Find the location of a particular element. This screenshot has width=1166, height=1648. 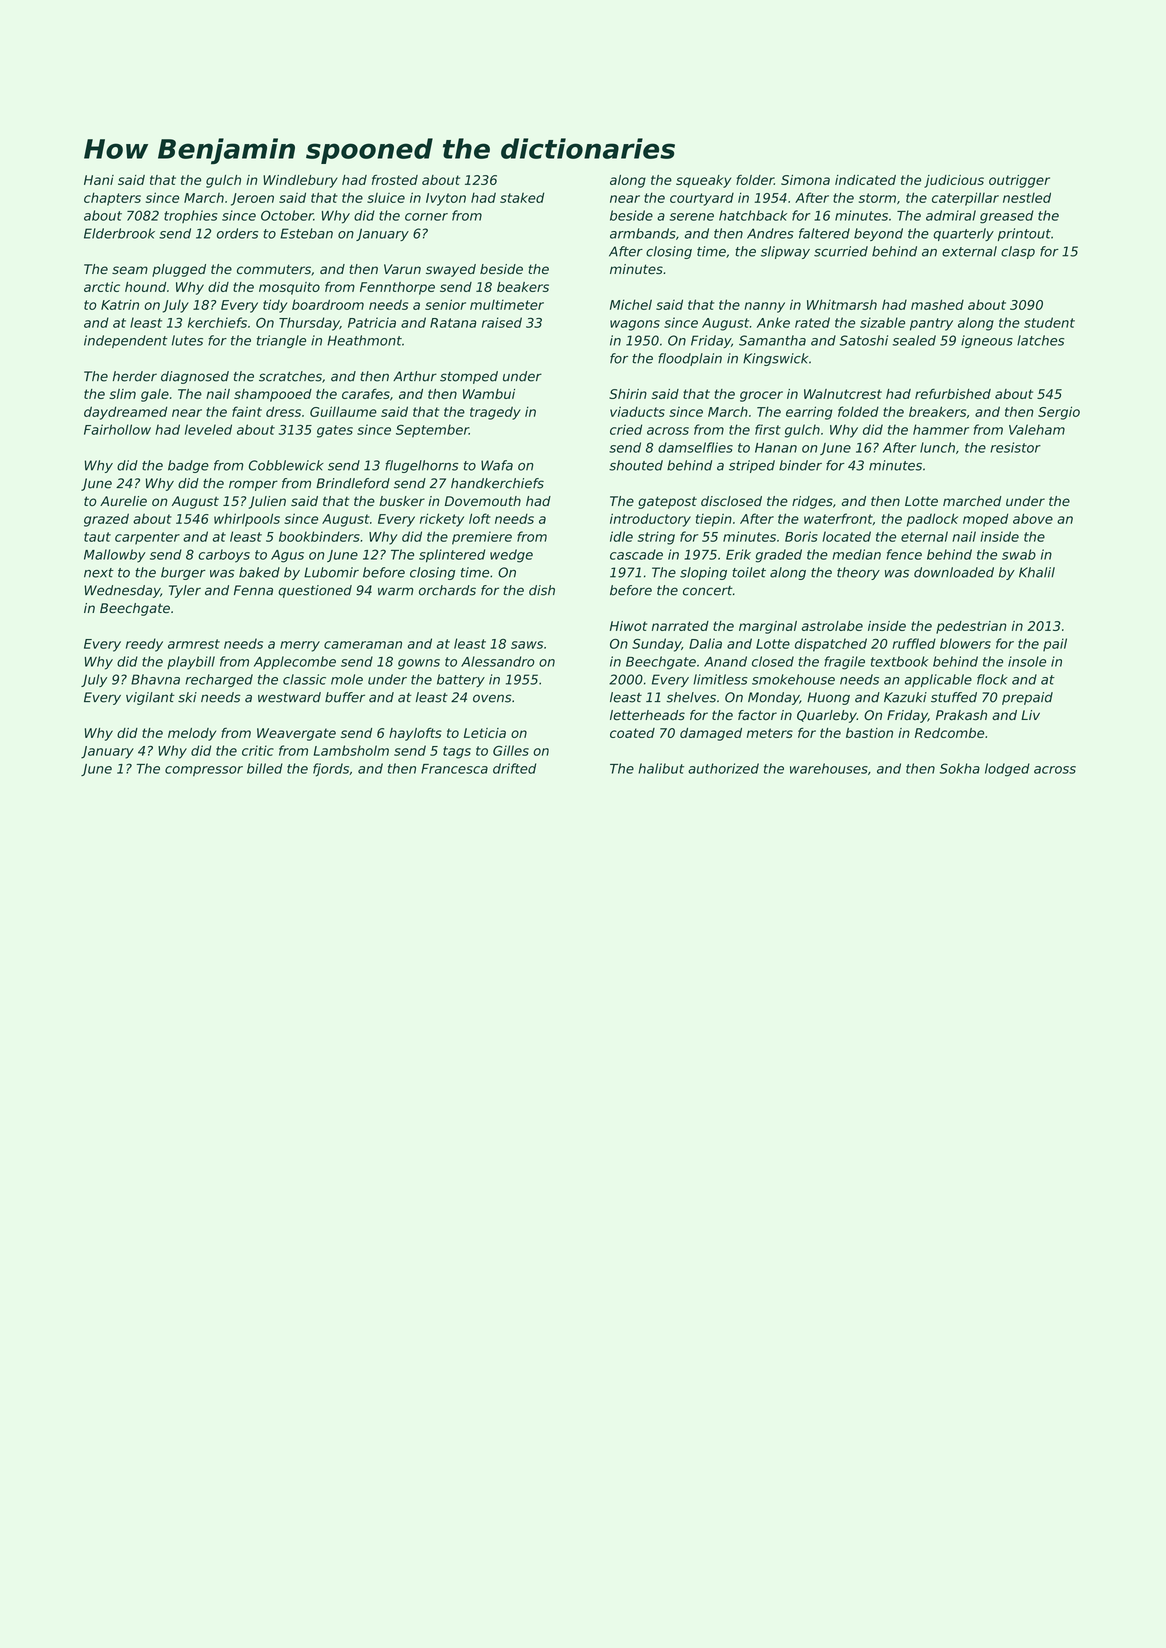

Windlebury is located at coordinates (300, 181).
